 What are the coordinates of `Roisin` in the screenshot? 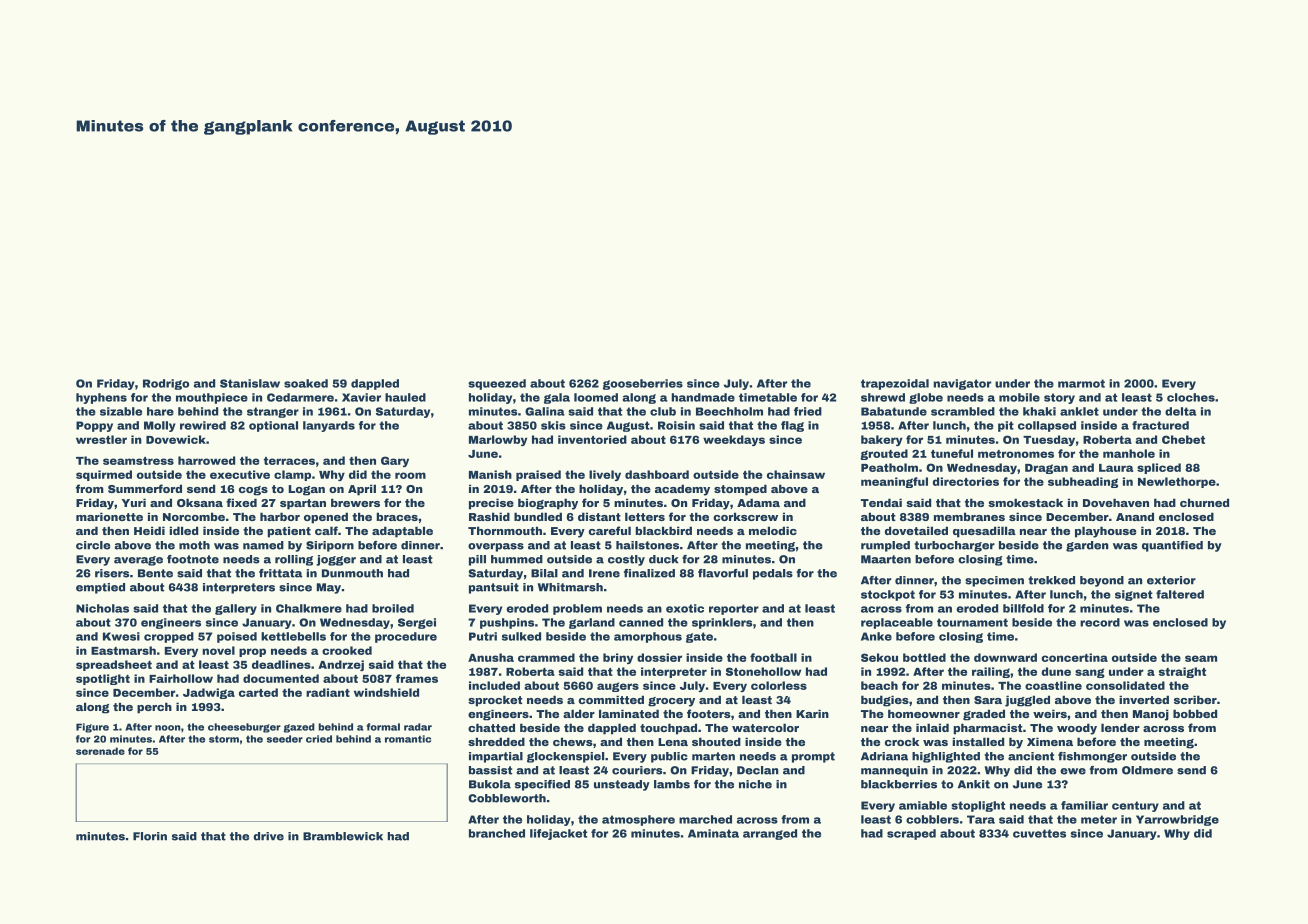 It's located at (676, 425).
